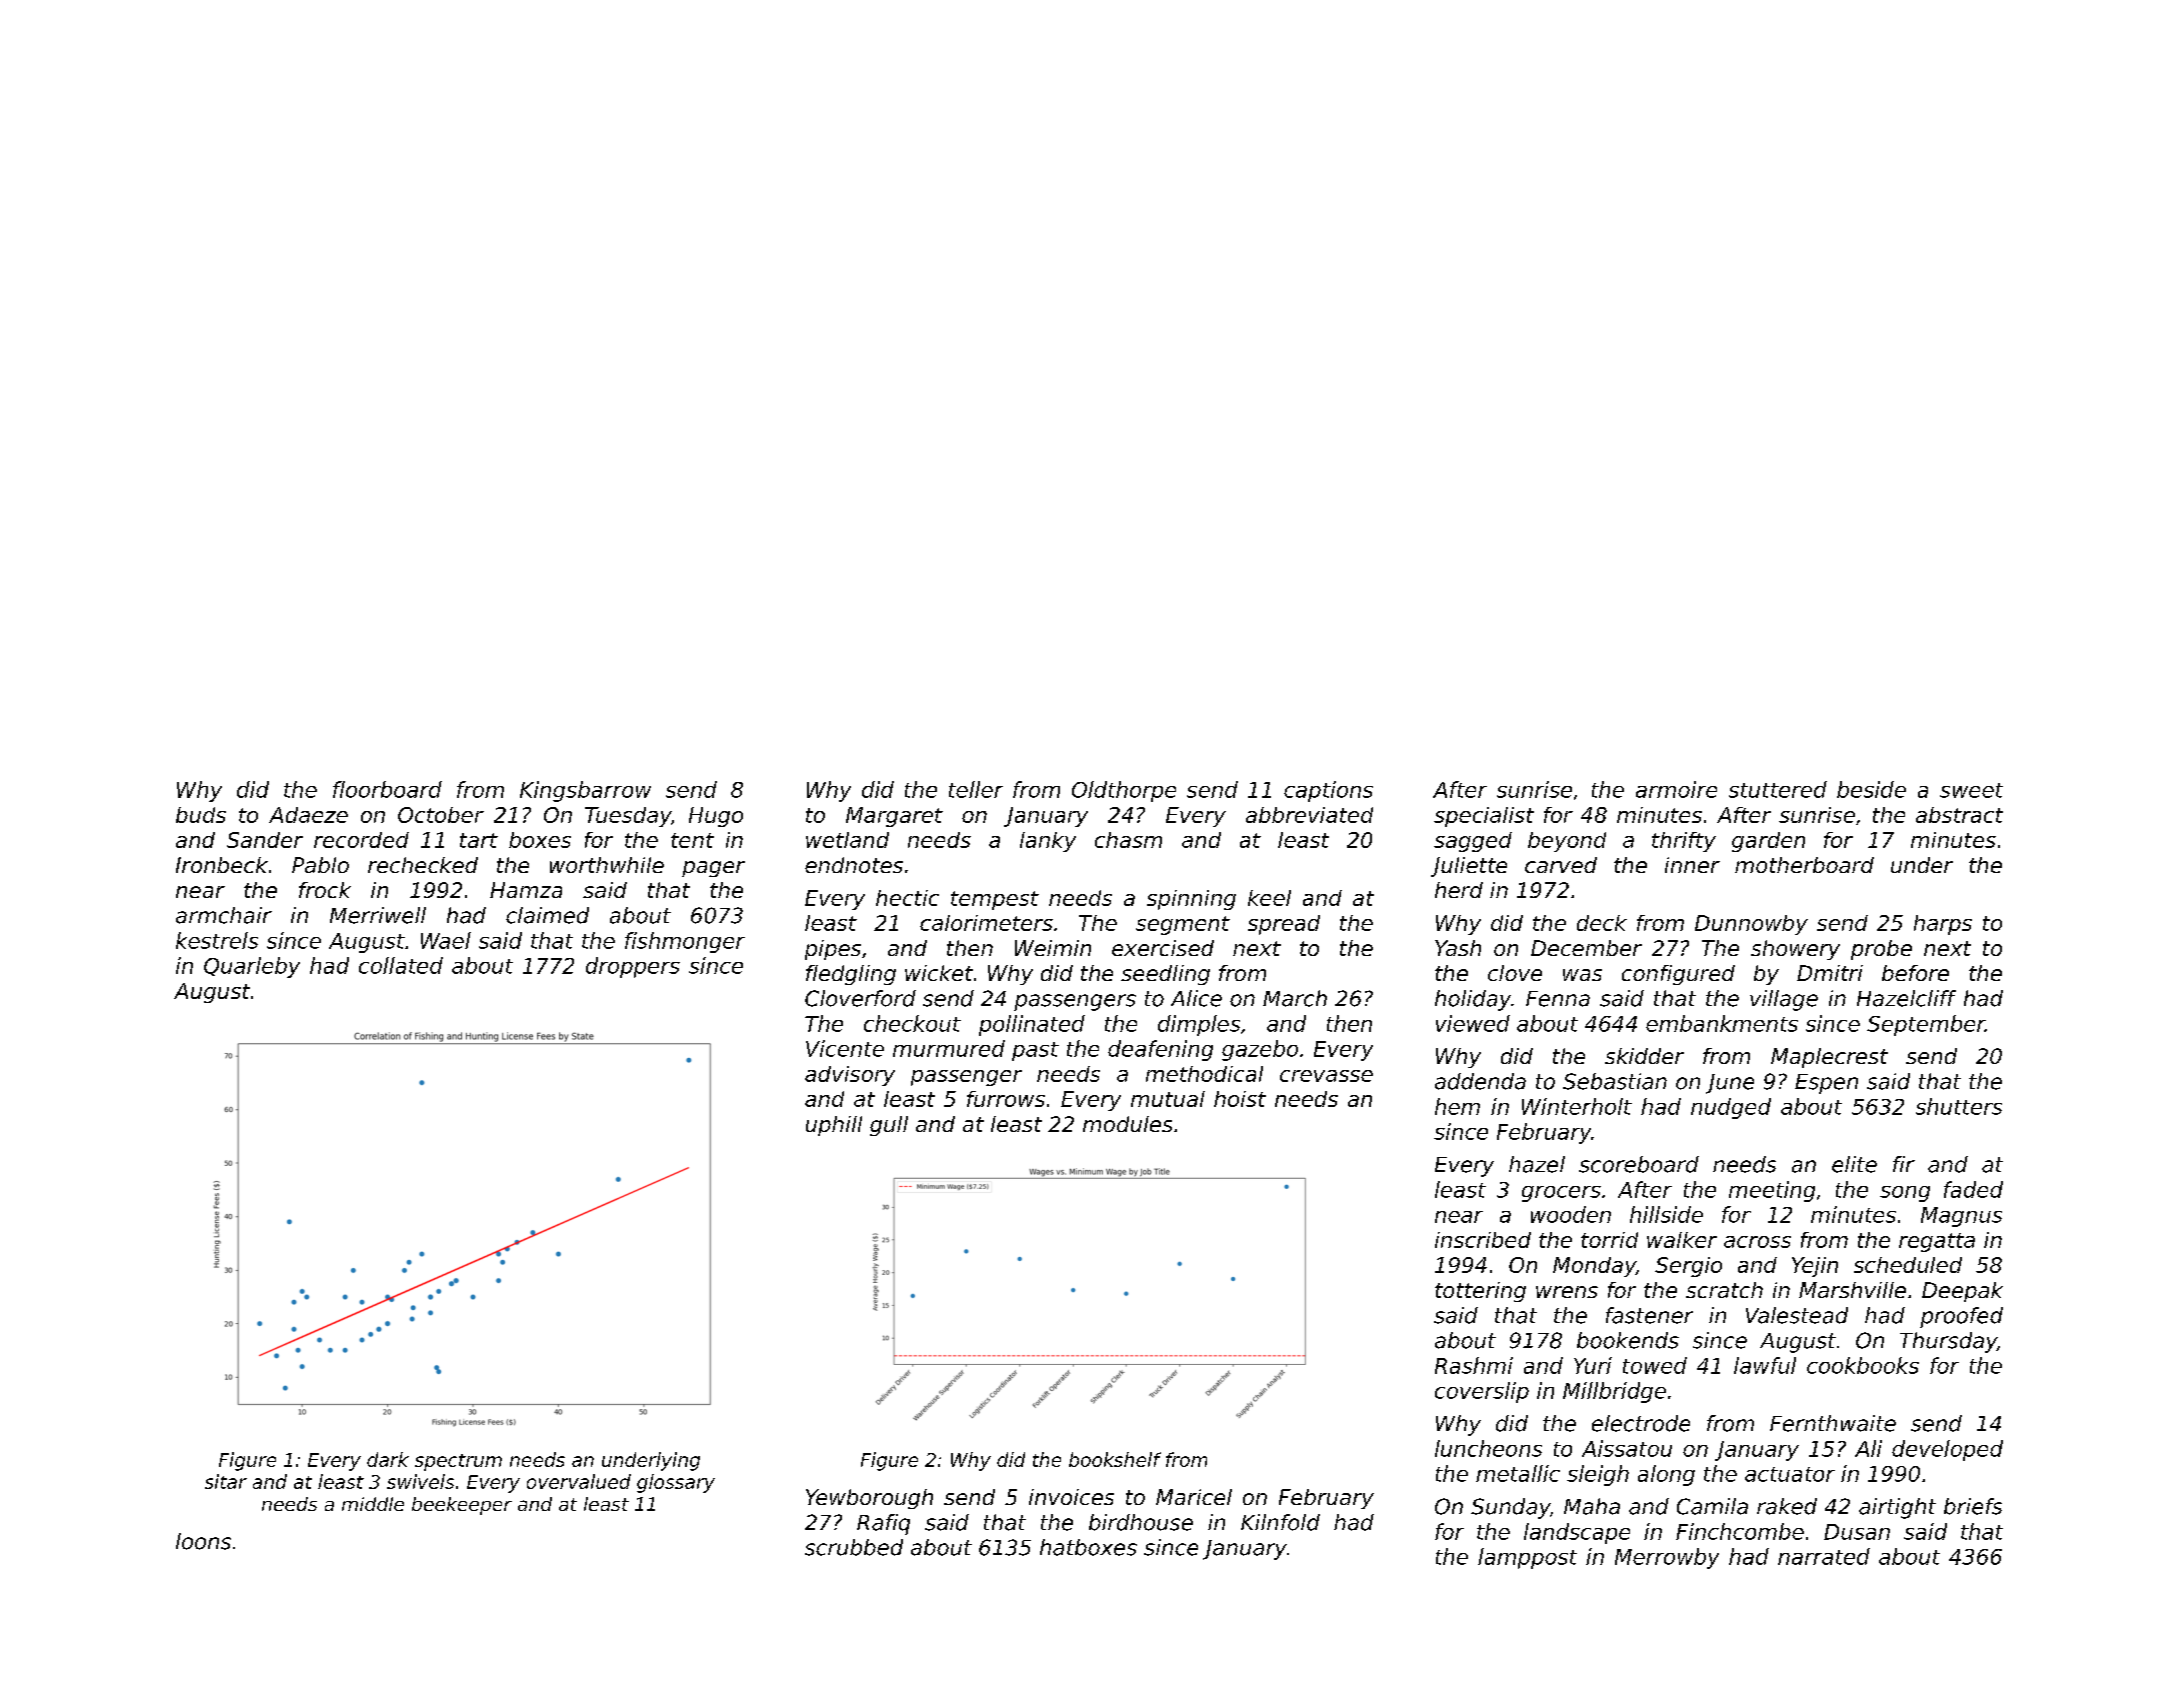 The height and width of the screenshot is (1683, 2178). What do you see at coordinates (1959, 1106) in the screenshot?
I see `shutters` at bounding box center [1959, 1106].
